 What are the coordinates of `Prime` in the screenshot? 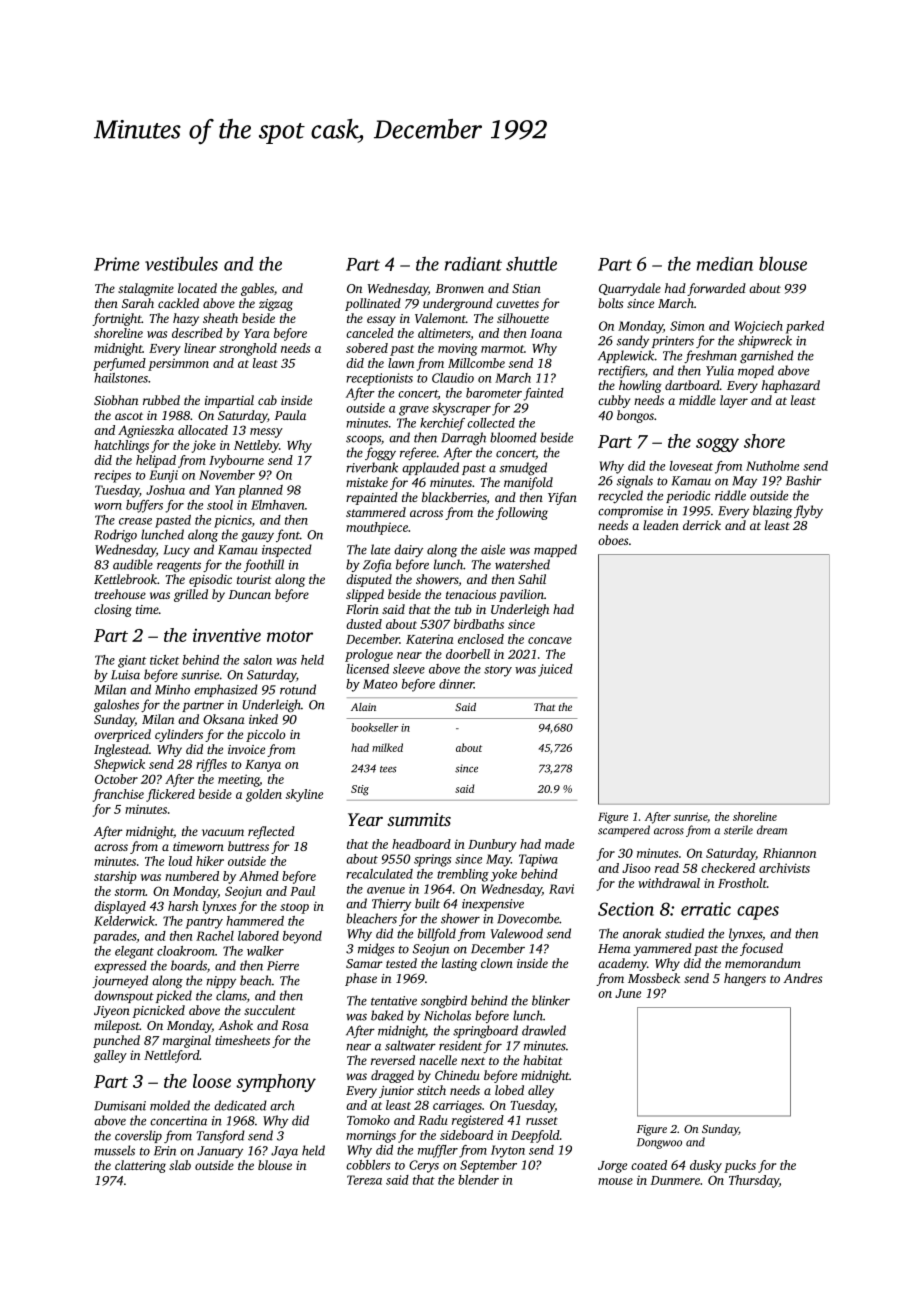 It's located at (117, 264).
